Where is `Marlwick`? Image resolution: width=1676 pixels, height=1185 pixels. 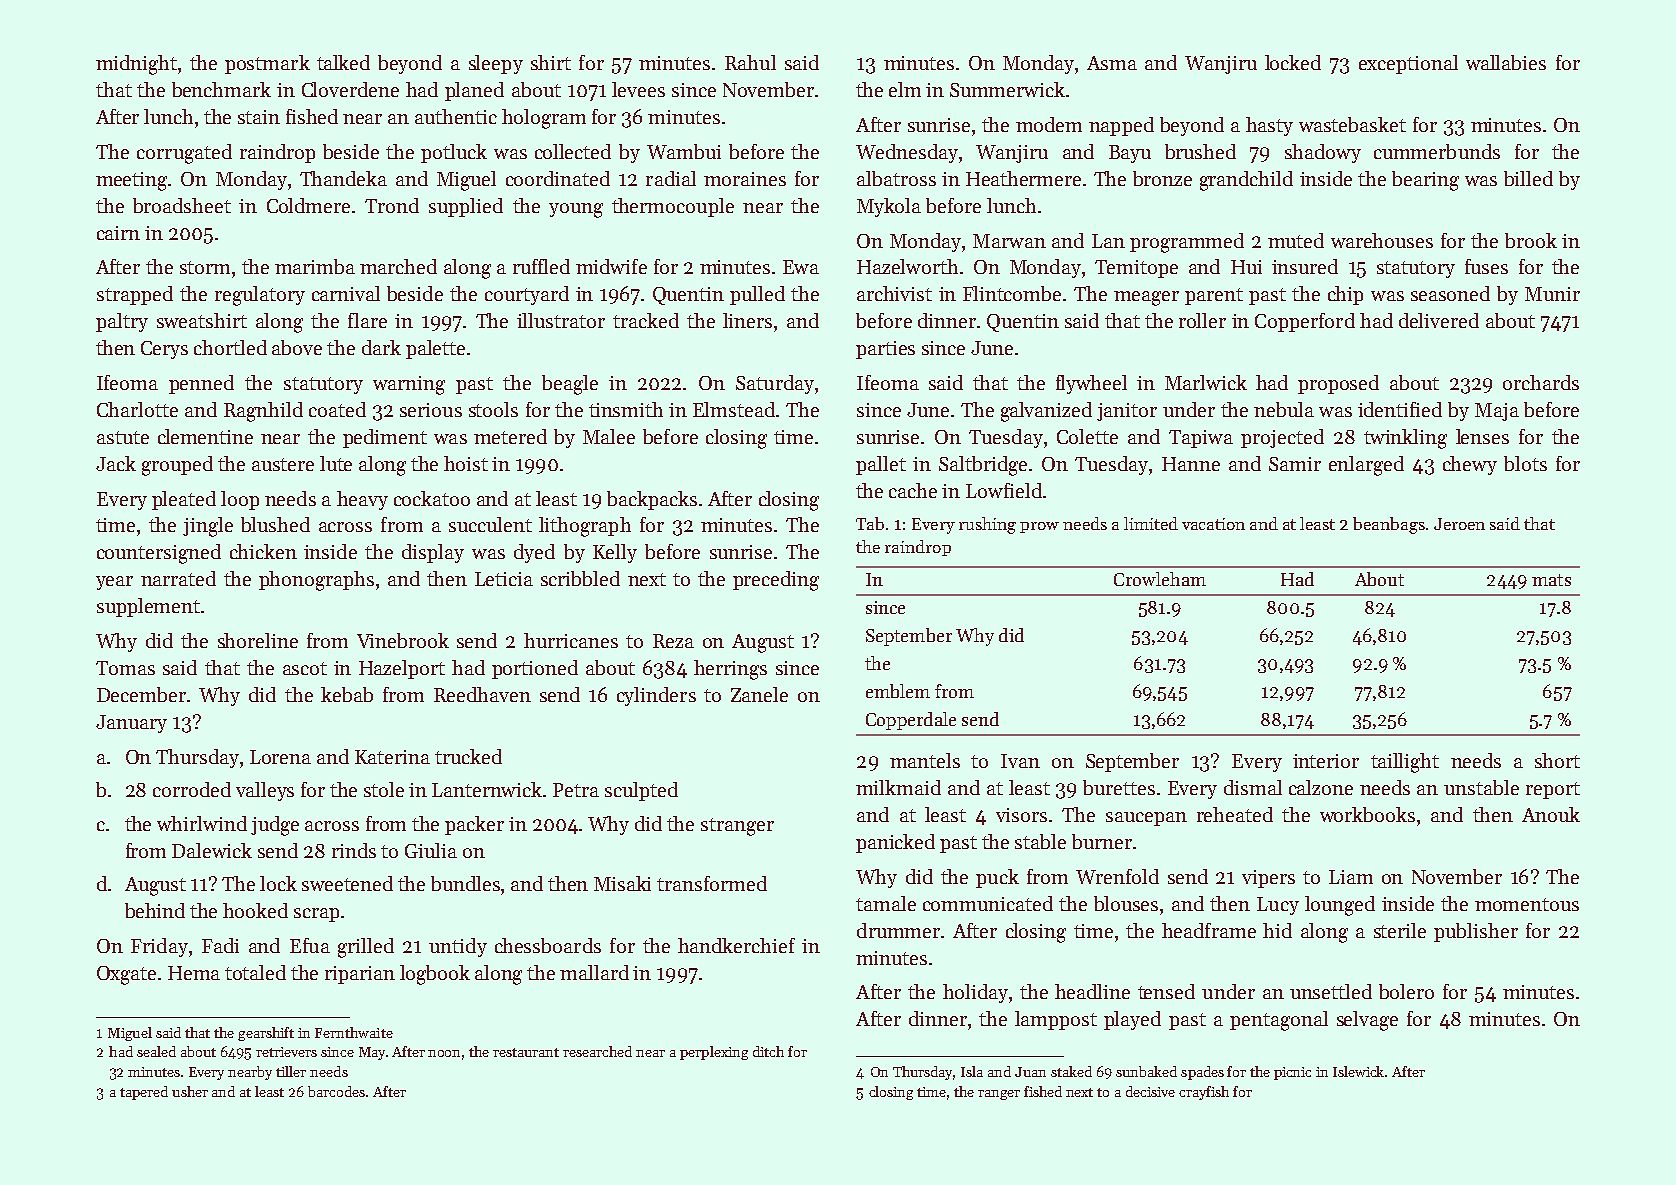
Marlwick is located at coordinates (1206, 382).
